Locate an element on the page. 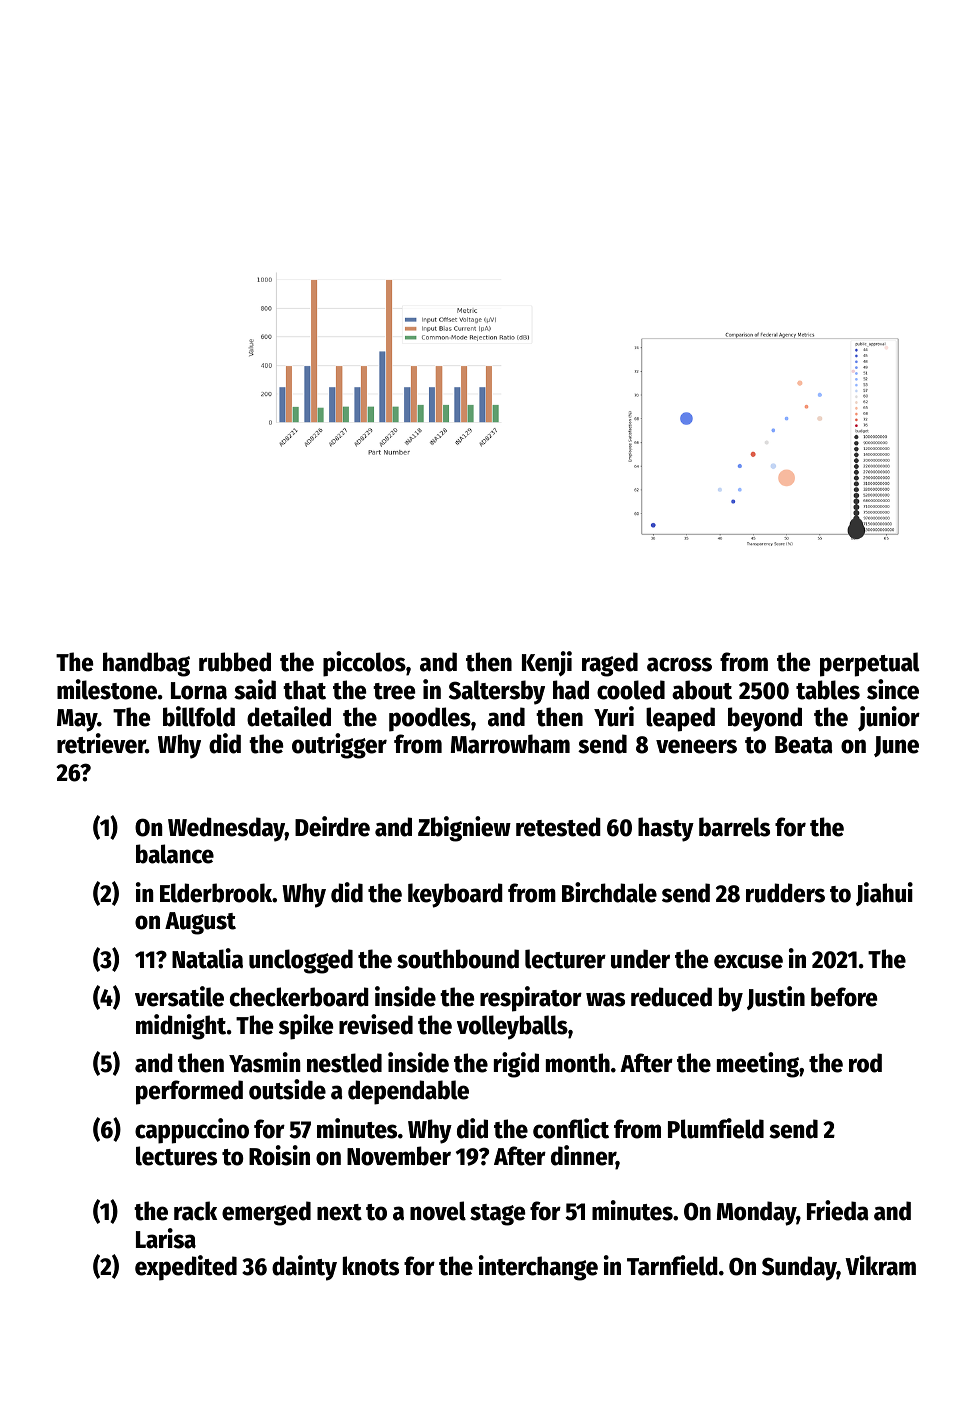  Natalia is located at coordinates (207, 958).
